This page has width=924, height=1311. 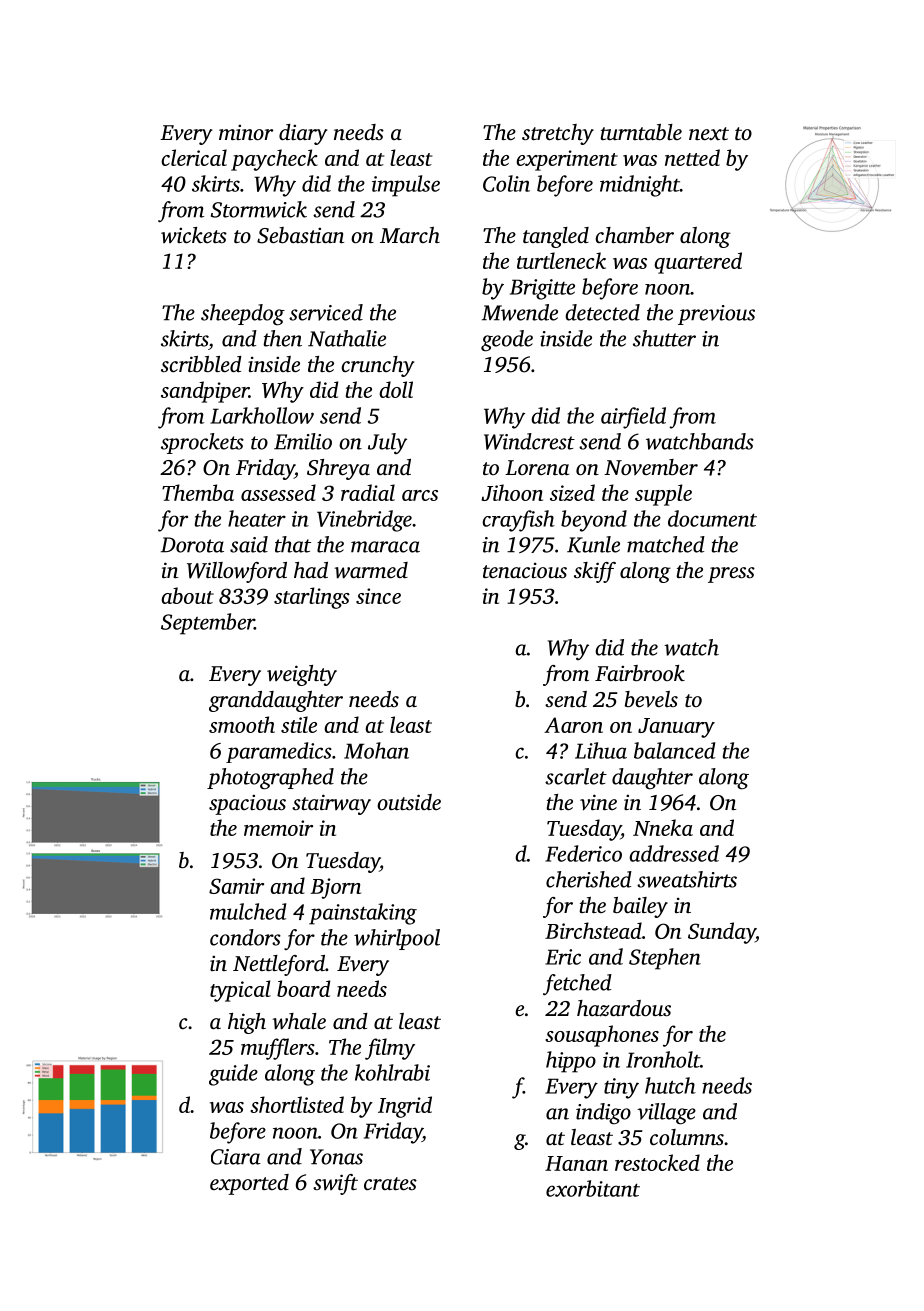 What do you see at coordinates (666, 1114) in the page?
I see `village` at bounding box center [666, 1114].
